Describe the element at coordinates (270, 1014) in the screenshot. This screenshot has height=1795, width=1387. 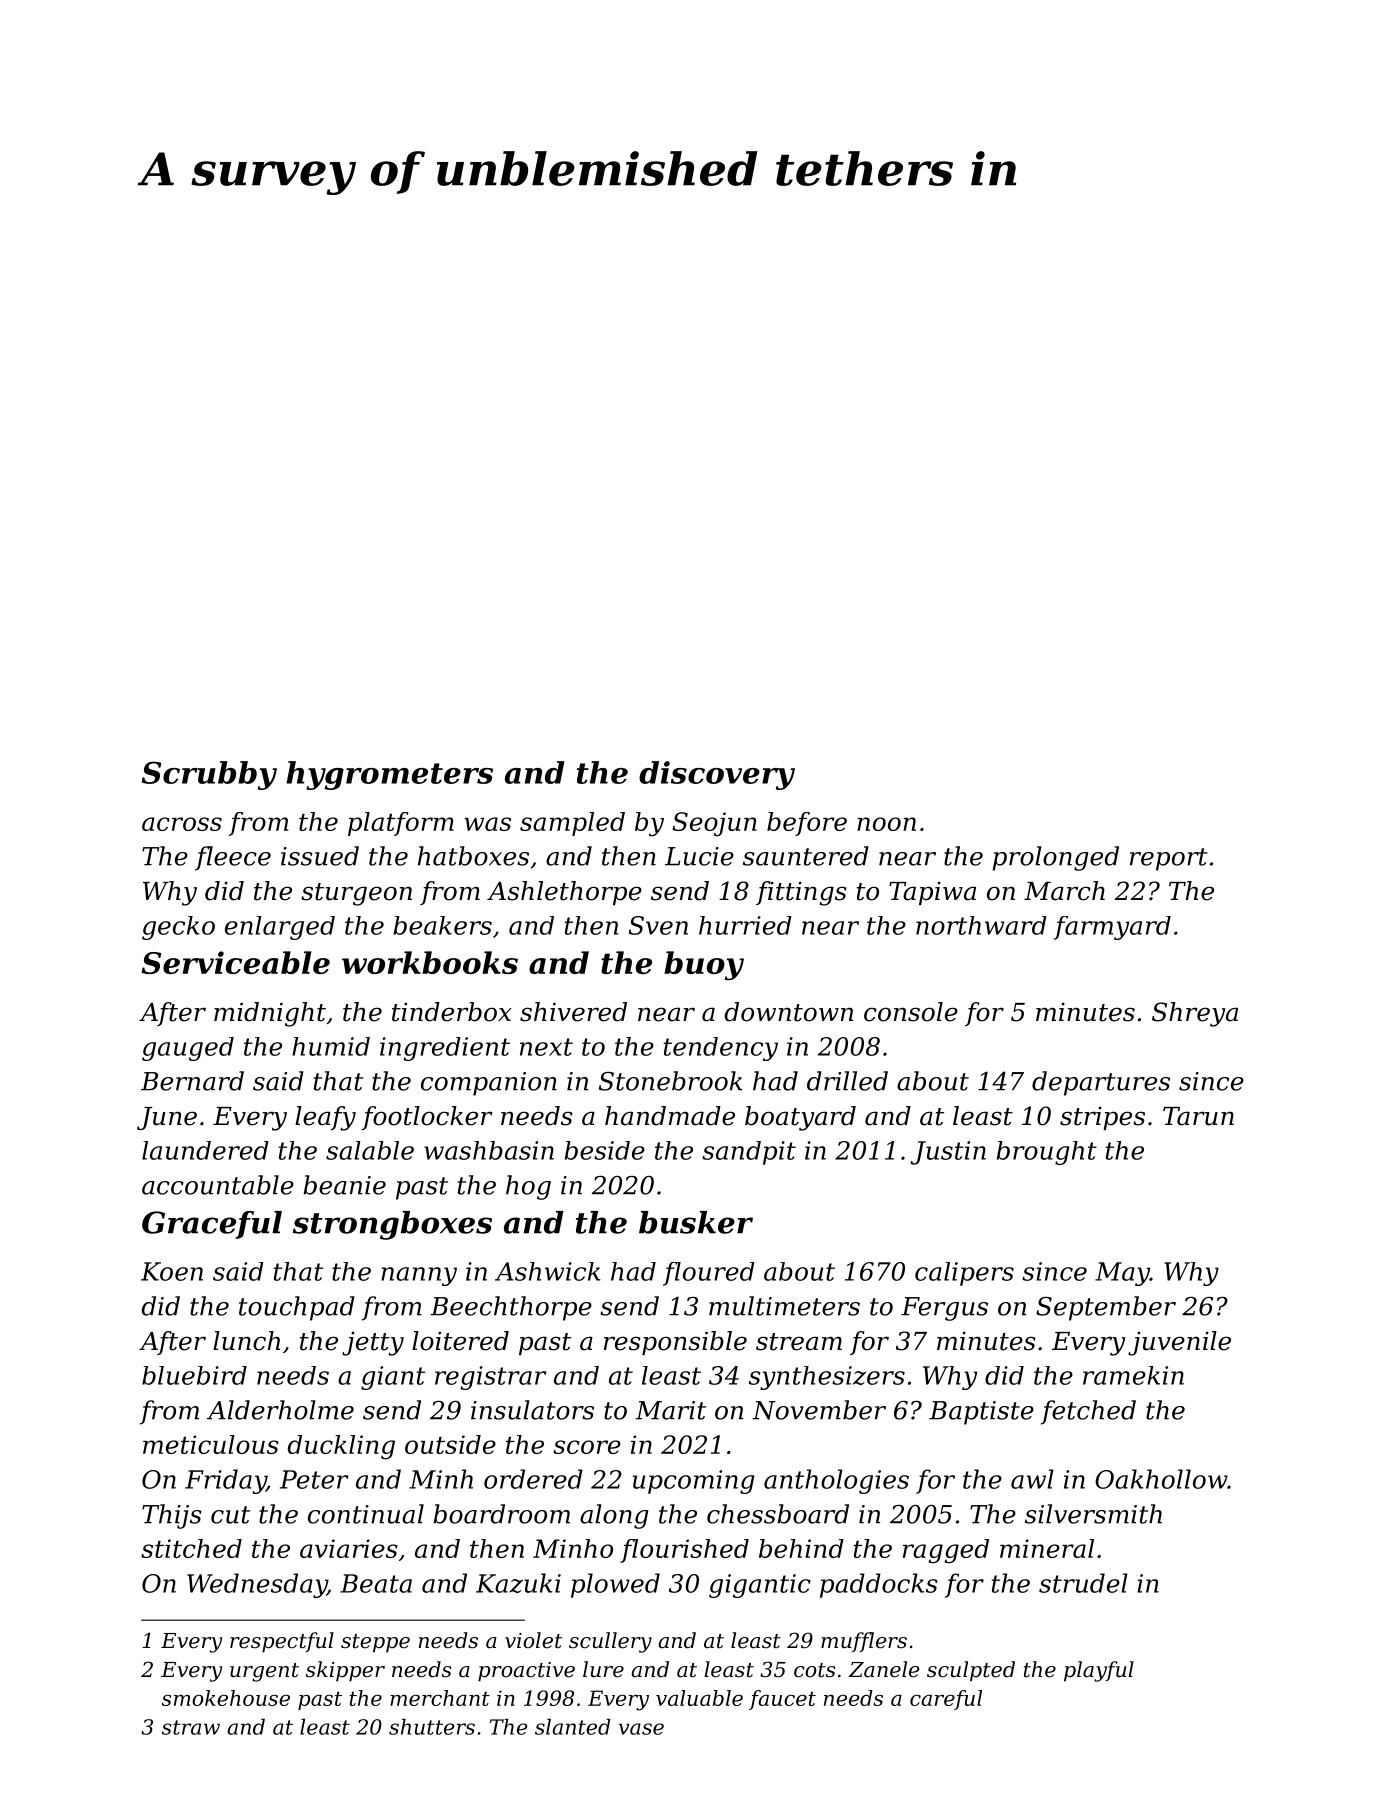
I see `midnight` at that location.
